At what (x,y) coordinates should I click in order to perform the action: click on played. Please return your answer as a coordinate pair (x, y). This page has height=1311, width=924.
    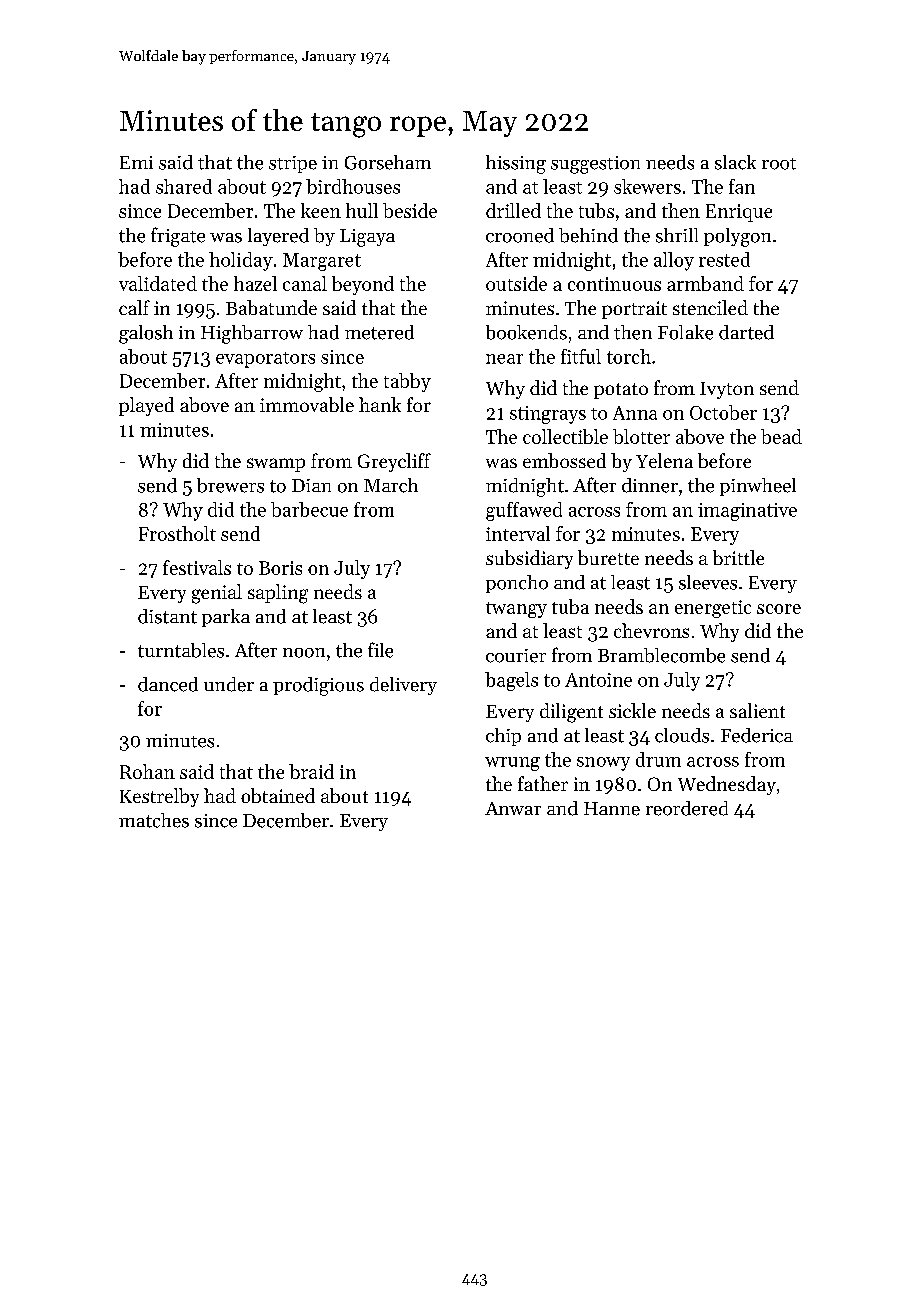
    Looking at the image, I should click on (146, 406).
